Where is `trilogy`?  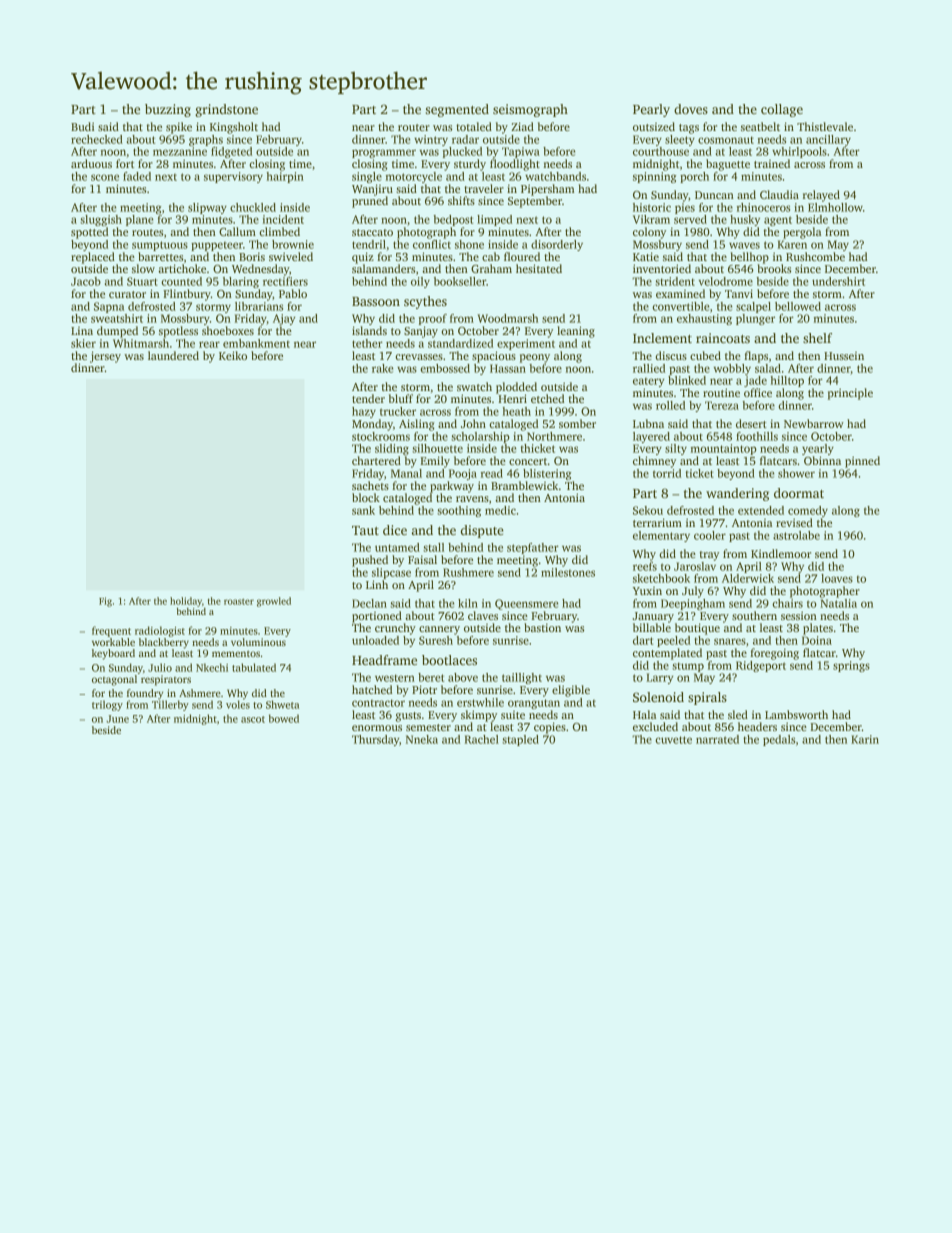 trilogy is located at coordinates (107, 705).
